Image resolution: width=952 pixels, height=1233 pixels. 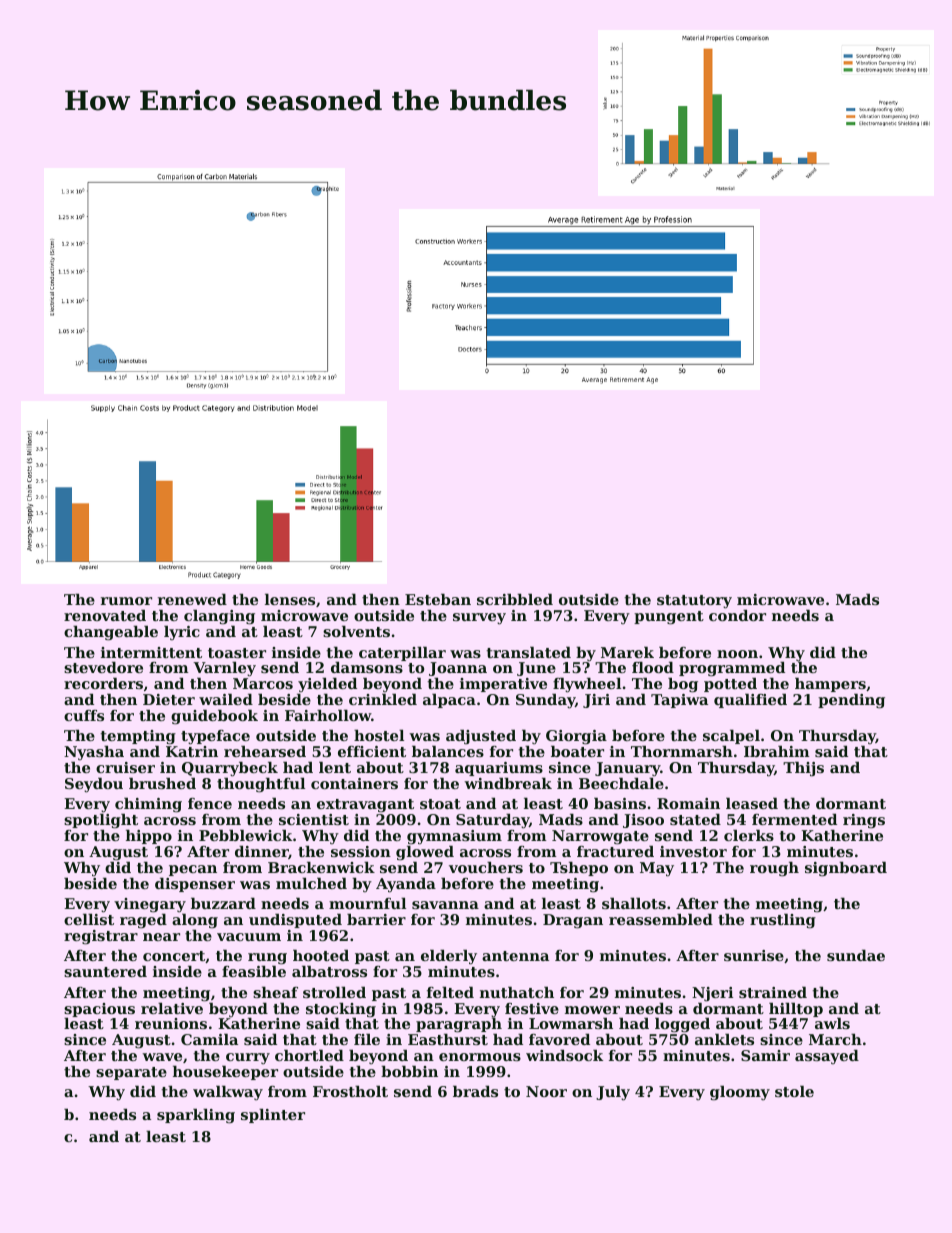 I want to click on favored, so click(x=559, y=1039).
